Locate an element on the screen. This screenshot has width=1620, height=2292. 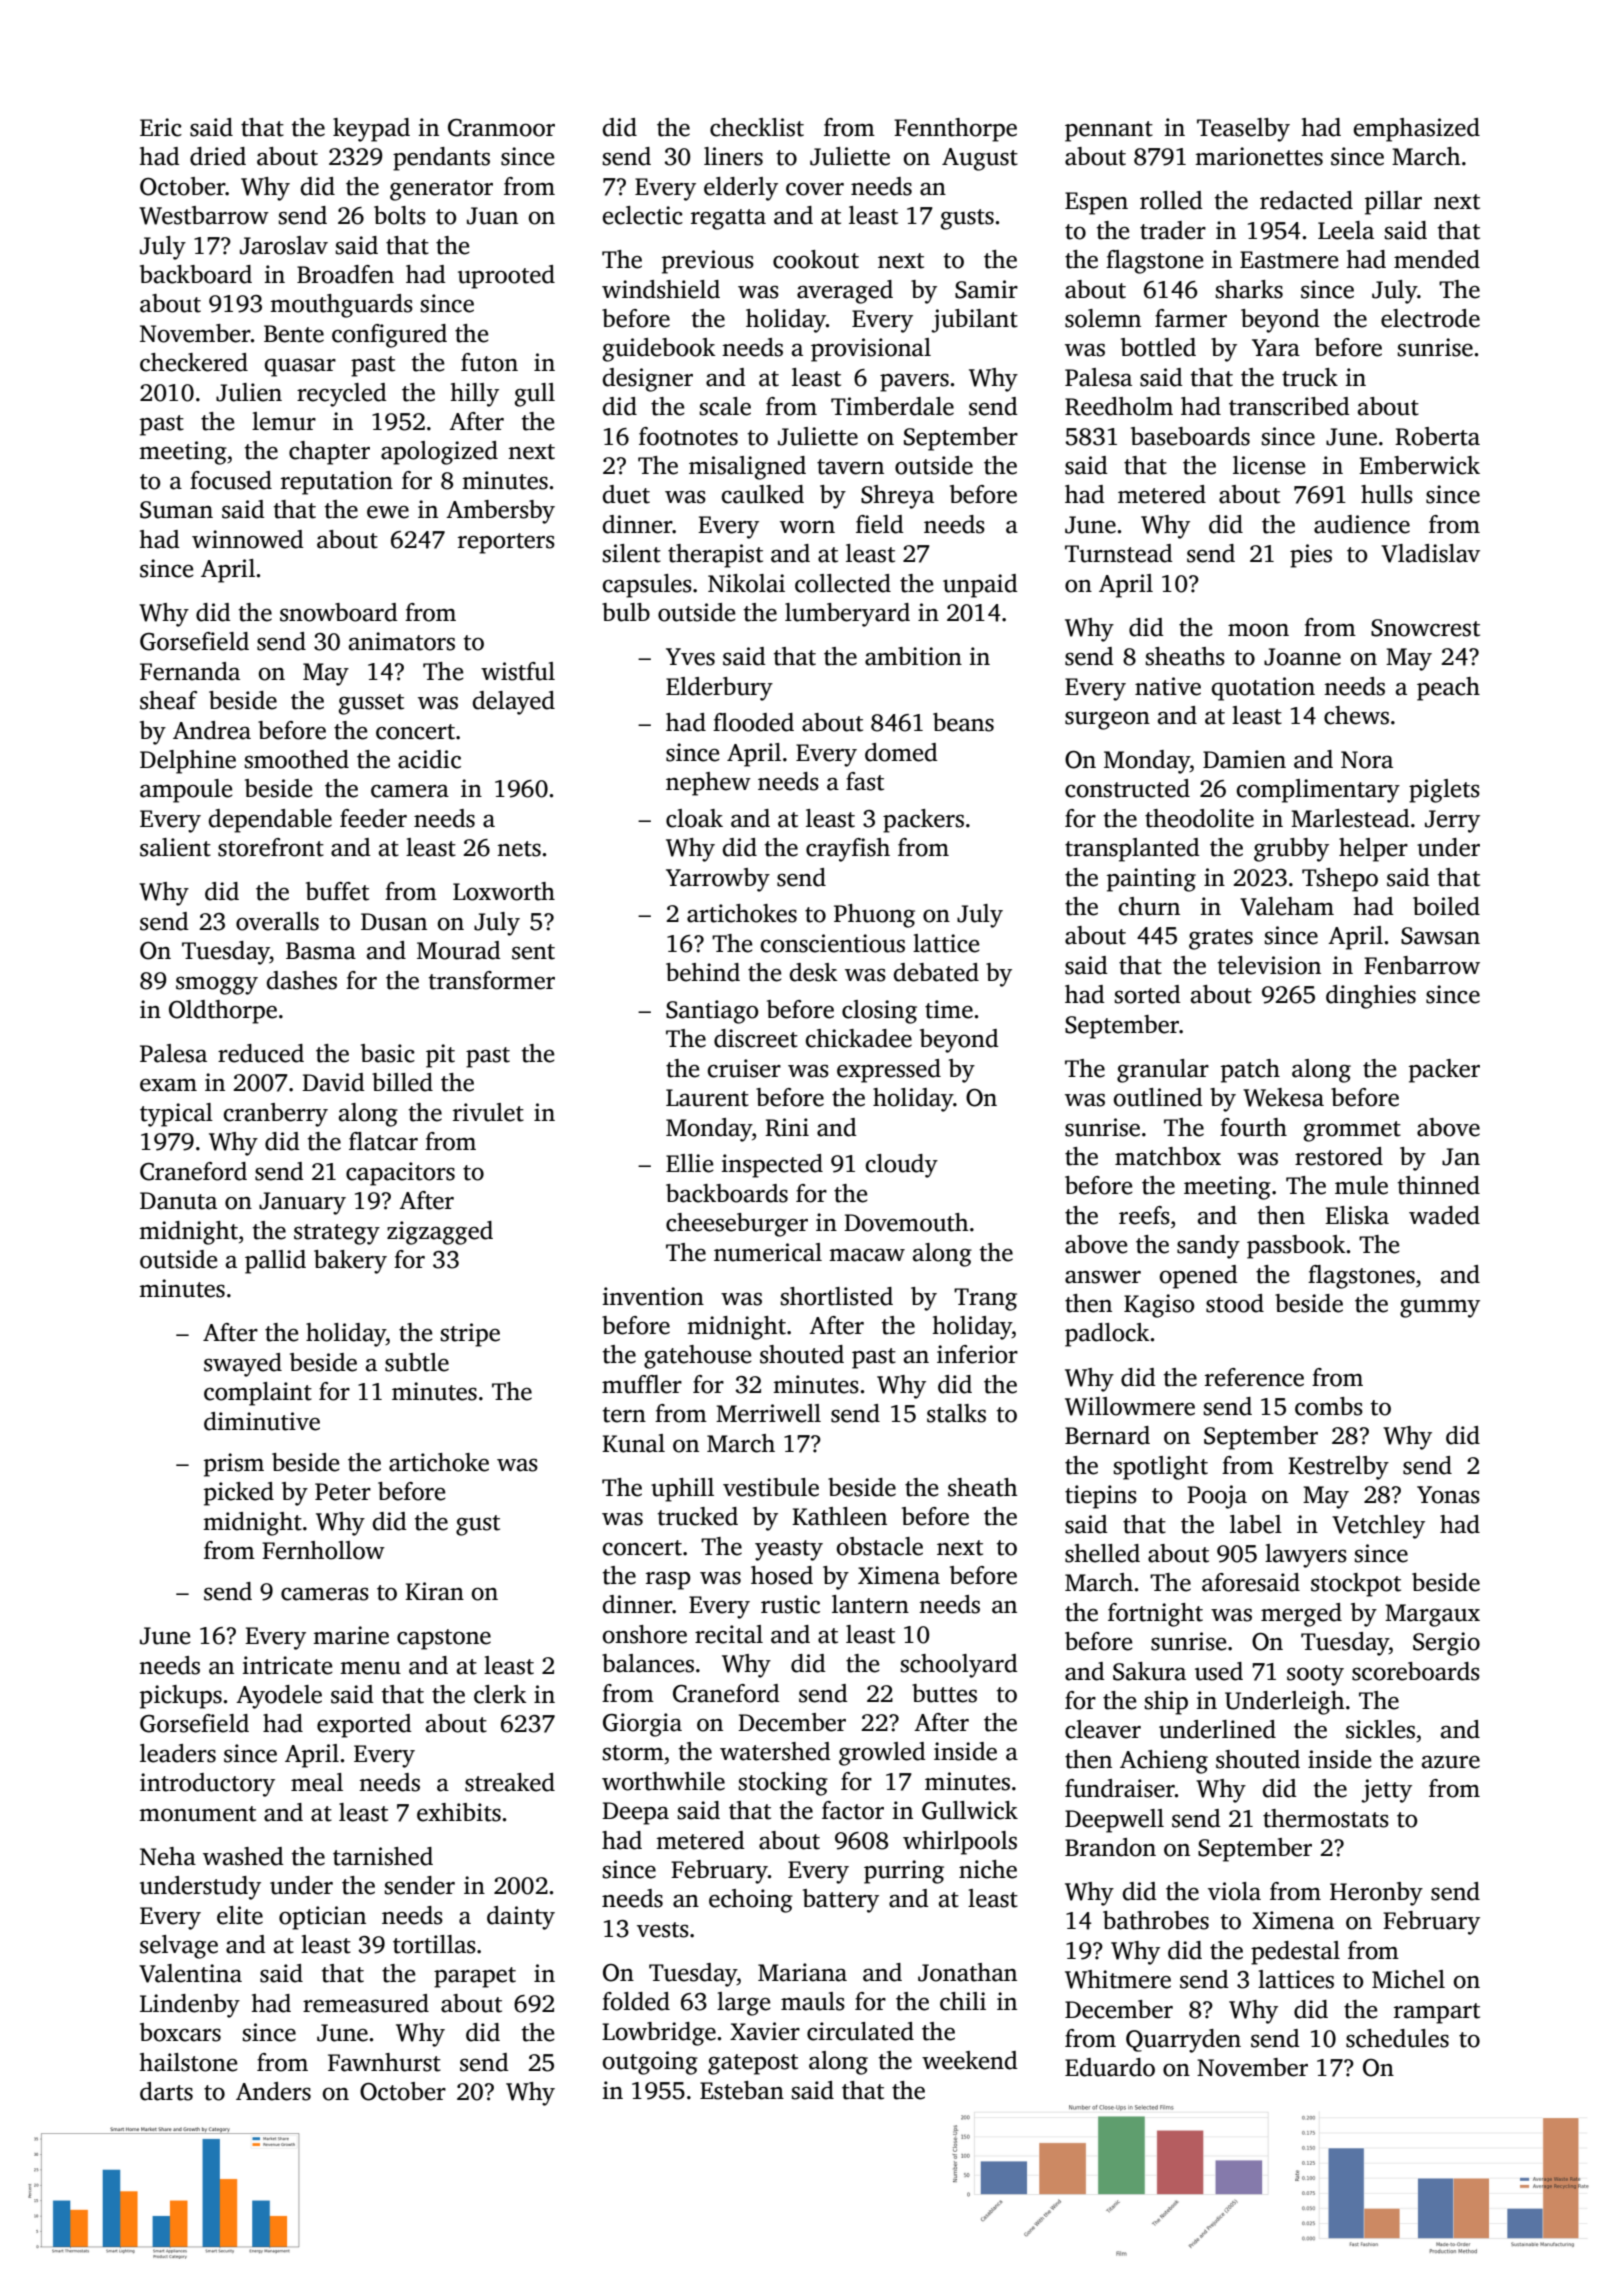
Teaselby is located at coordinates (1243, 130).
